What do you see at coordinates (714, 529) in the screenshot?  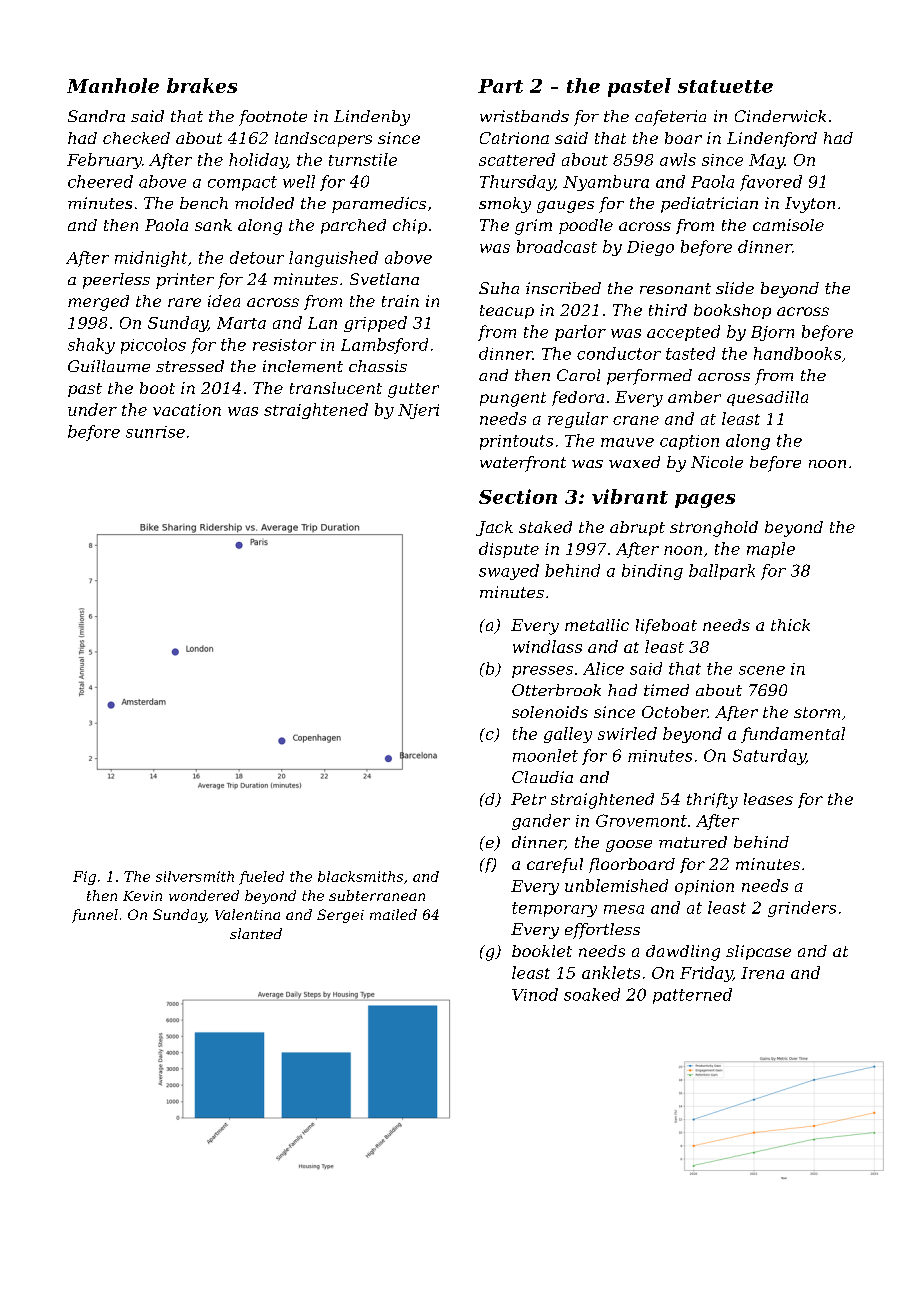 I see `stronghold` at bounding box center [714, 529].
